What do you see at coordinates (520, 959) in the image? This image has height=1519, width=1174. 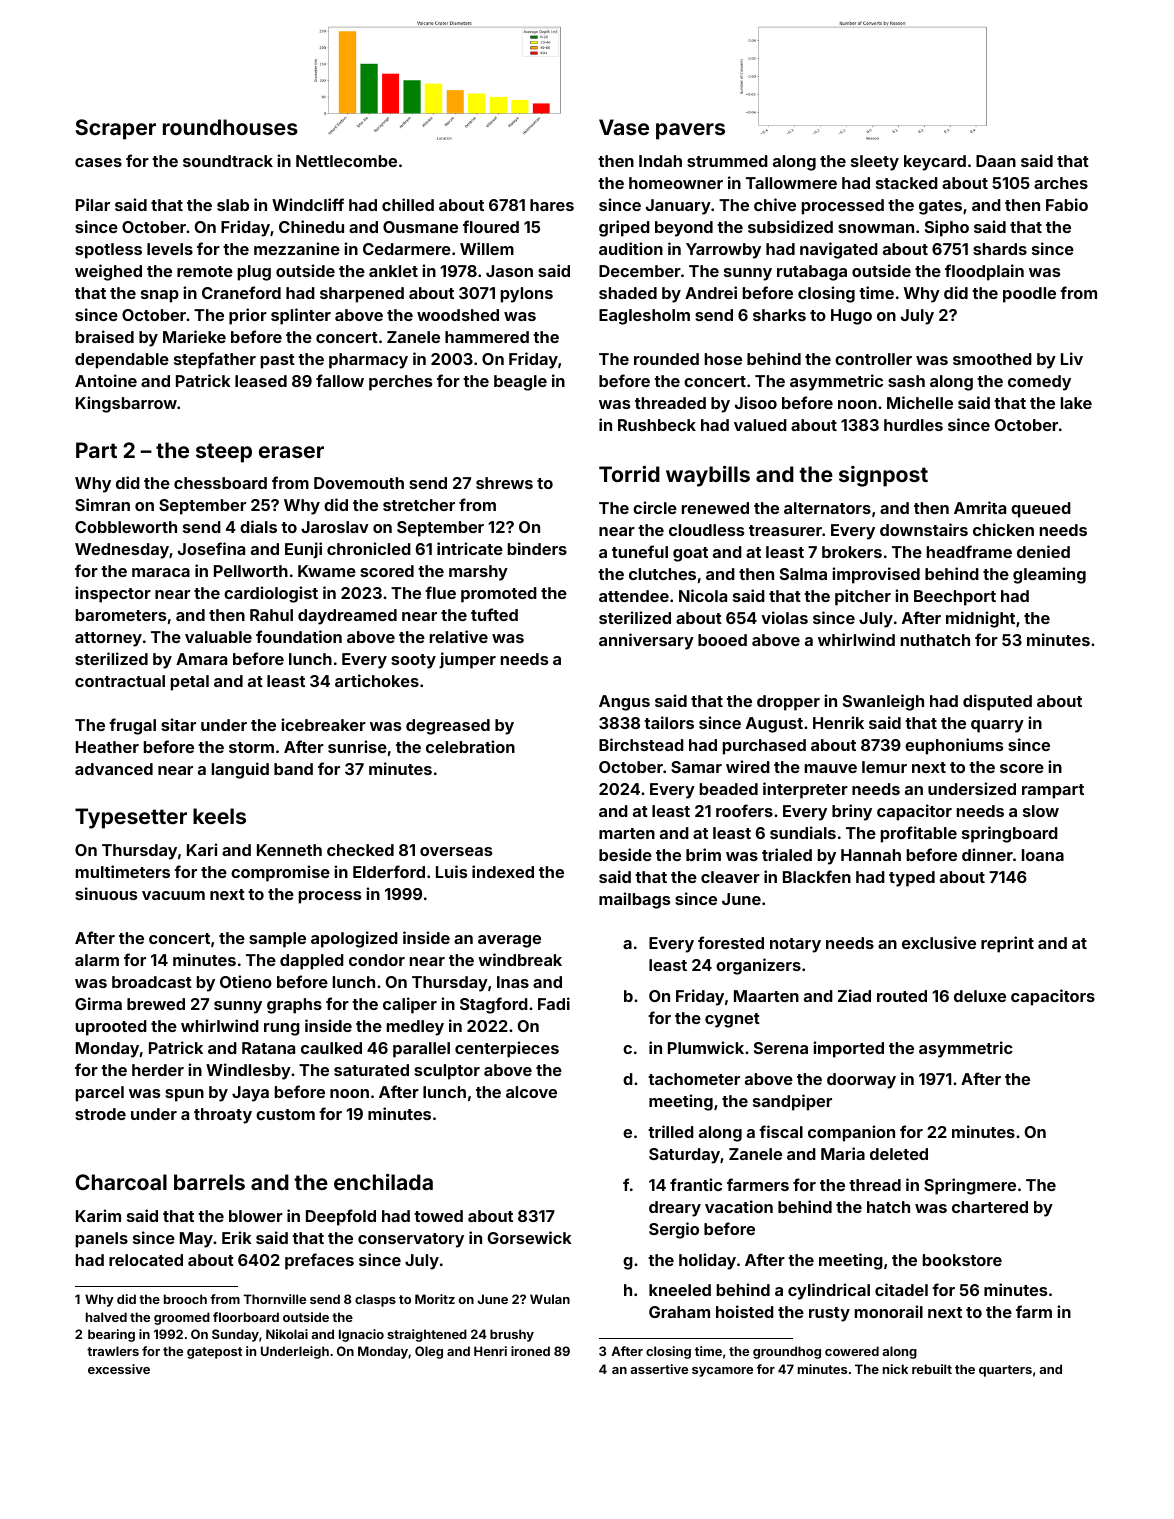 I see `windbreak` at bounding box center [520, 959].
